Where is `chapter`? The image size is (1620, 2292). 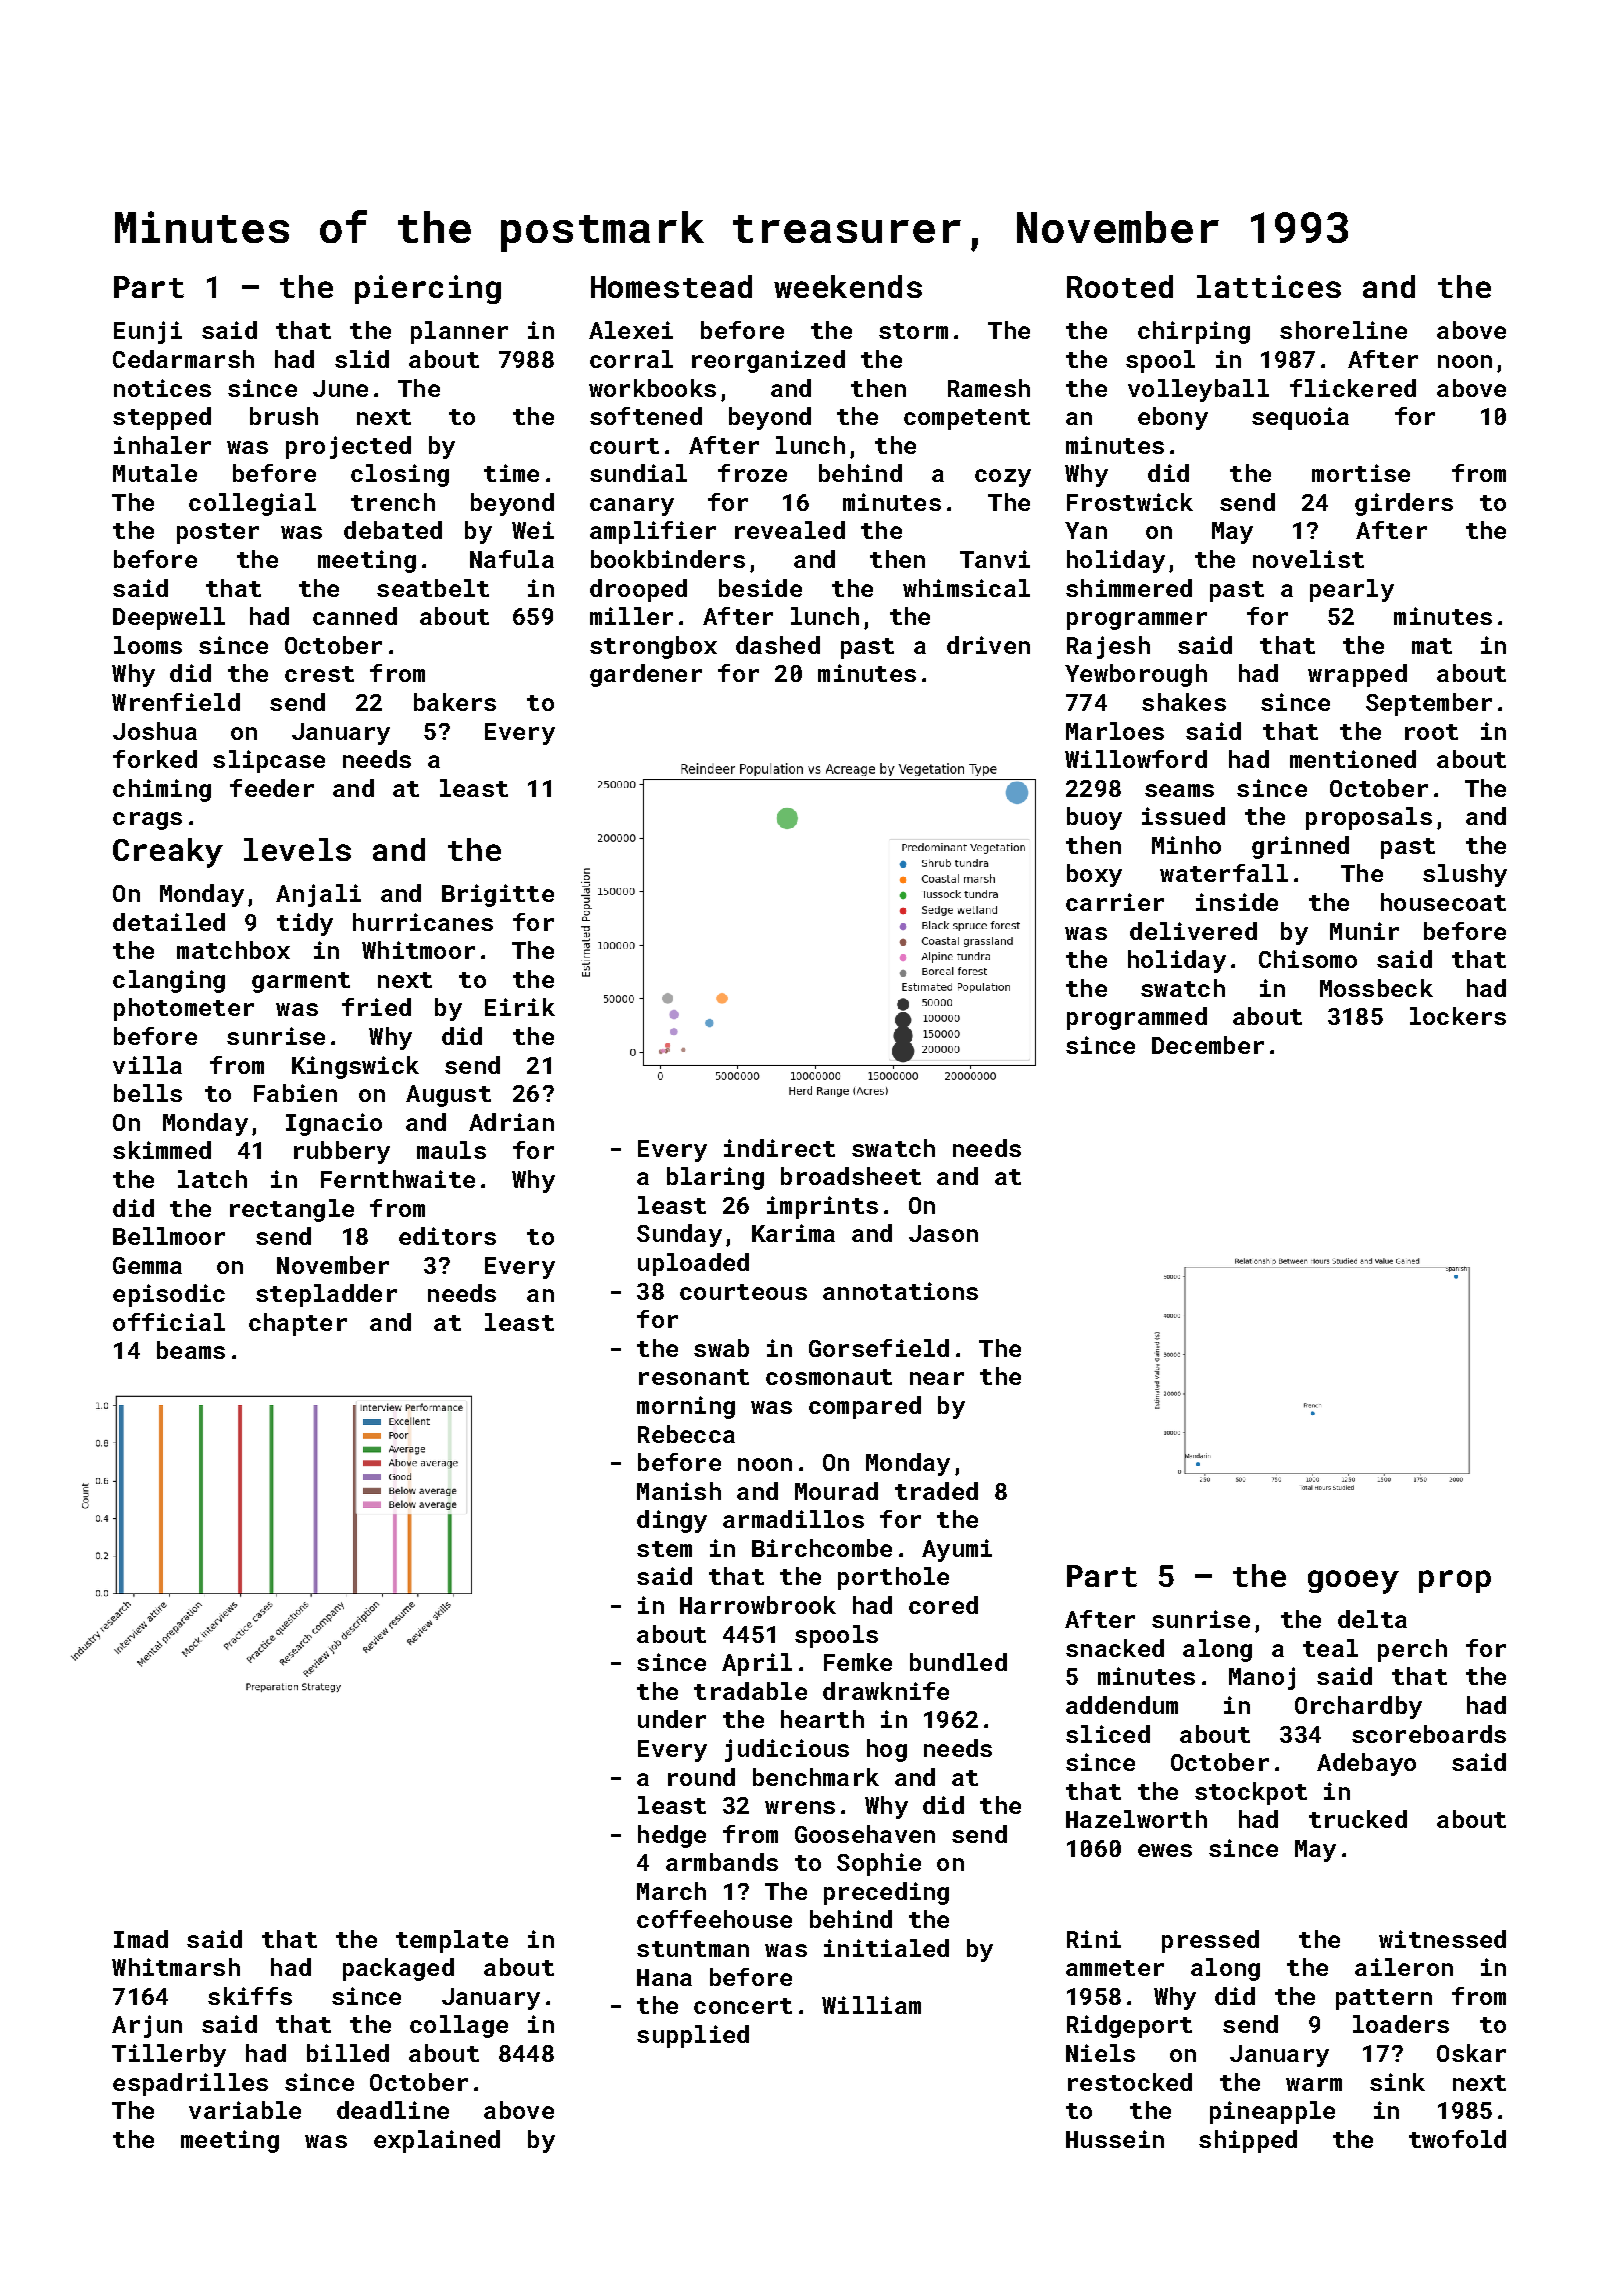 chapter is located at coordinates (298, 1324).
